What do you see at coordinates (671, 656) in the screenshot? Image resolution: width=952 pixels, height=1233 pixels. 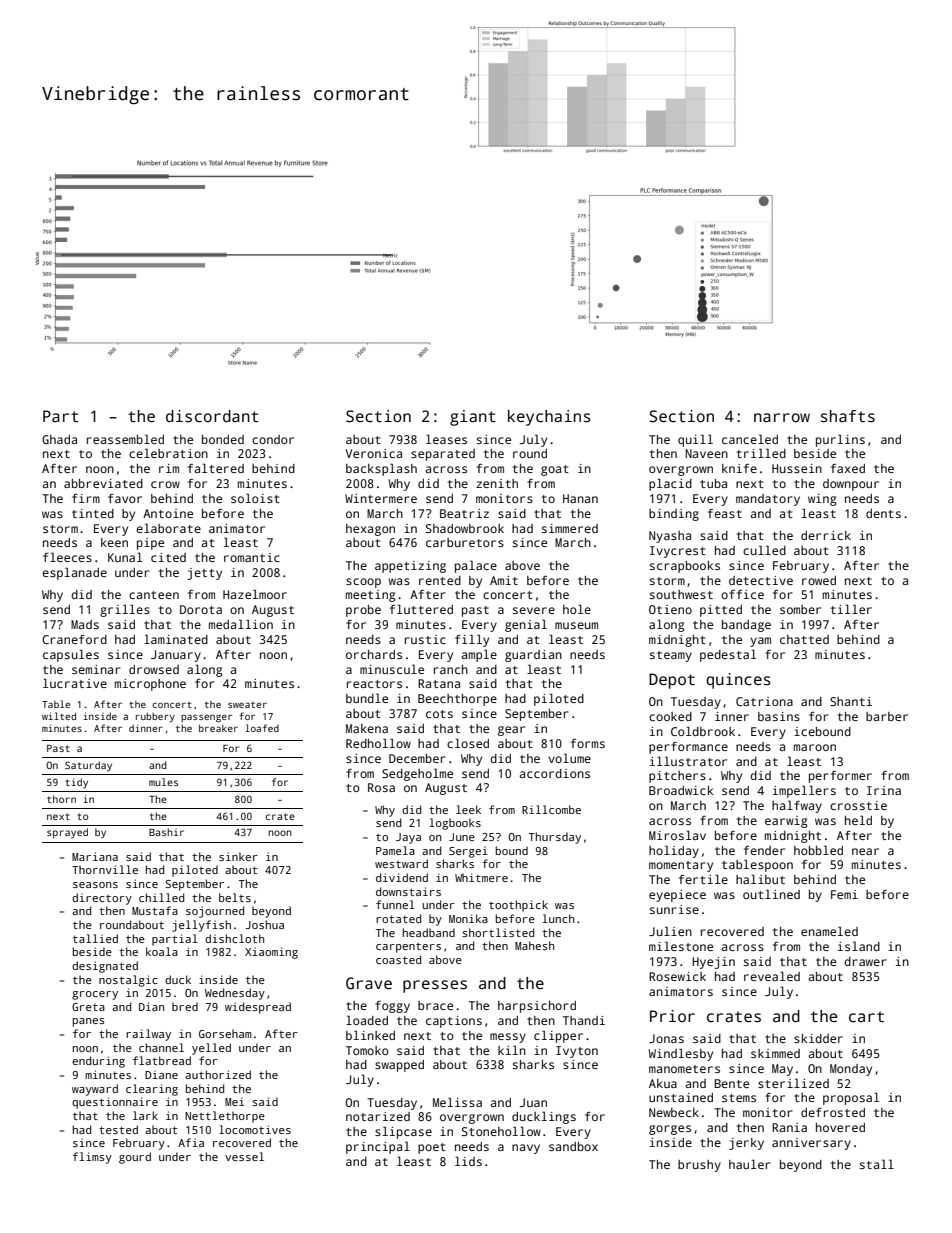 I see `steamy` at bounding box center [671, 656].
